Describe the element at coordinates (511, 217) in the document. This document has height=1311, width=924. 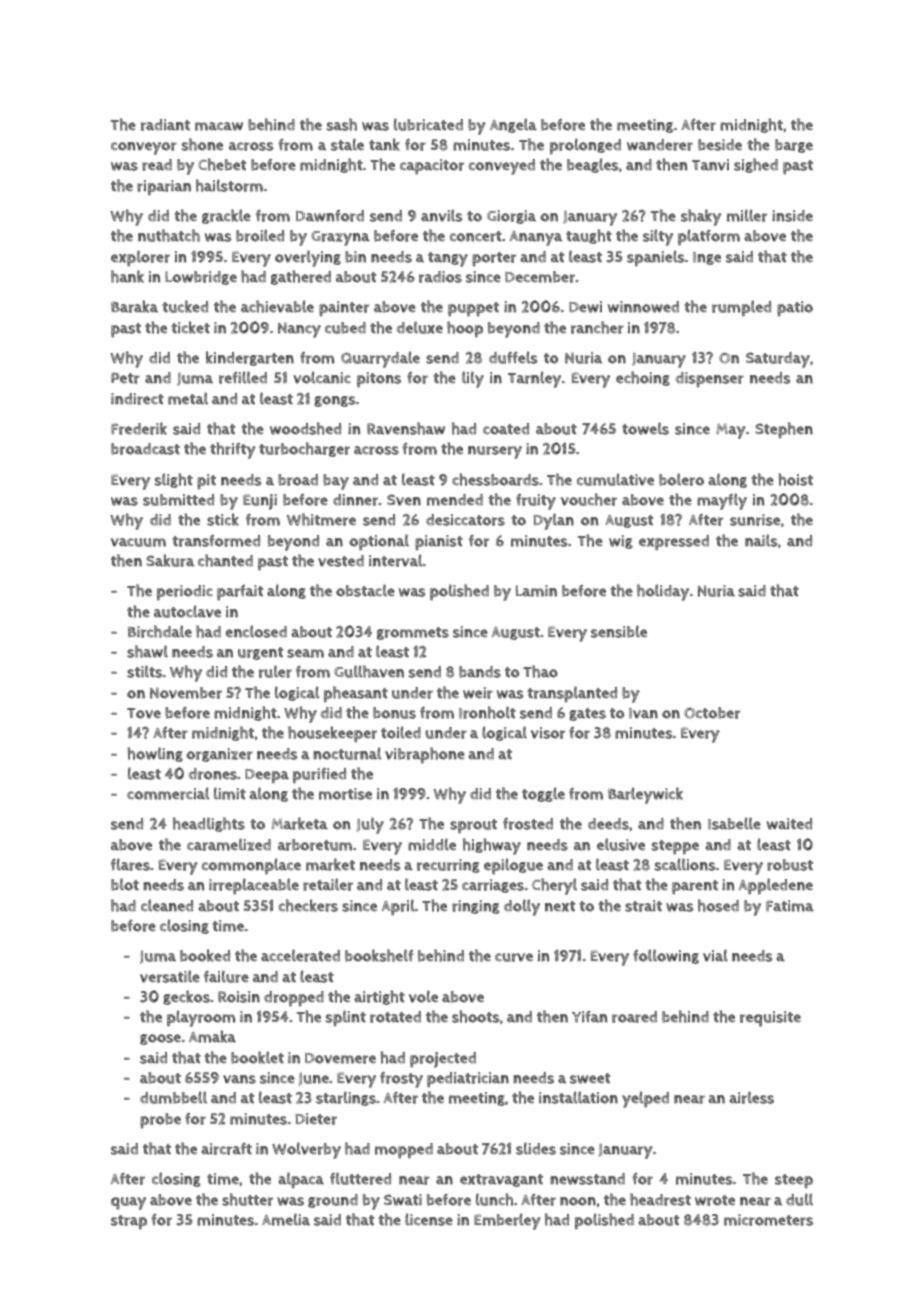
I see `Giorgia` at that location.
